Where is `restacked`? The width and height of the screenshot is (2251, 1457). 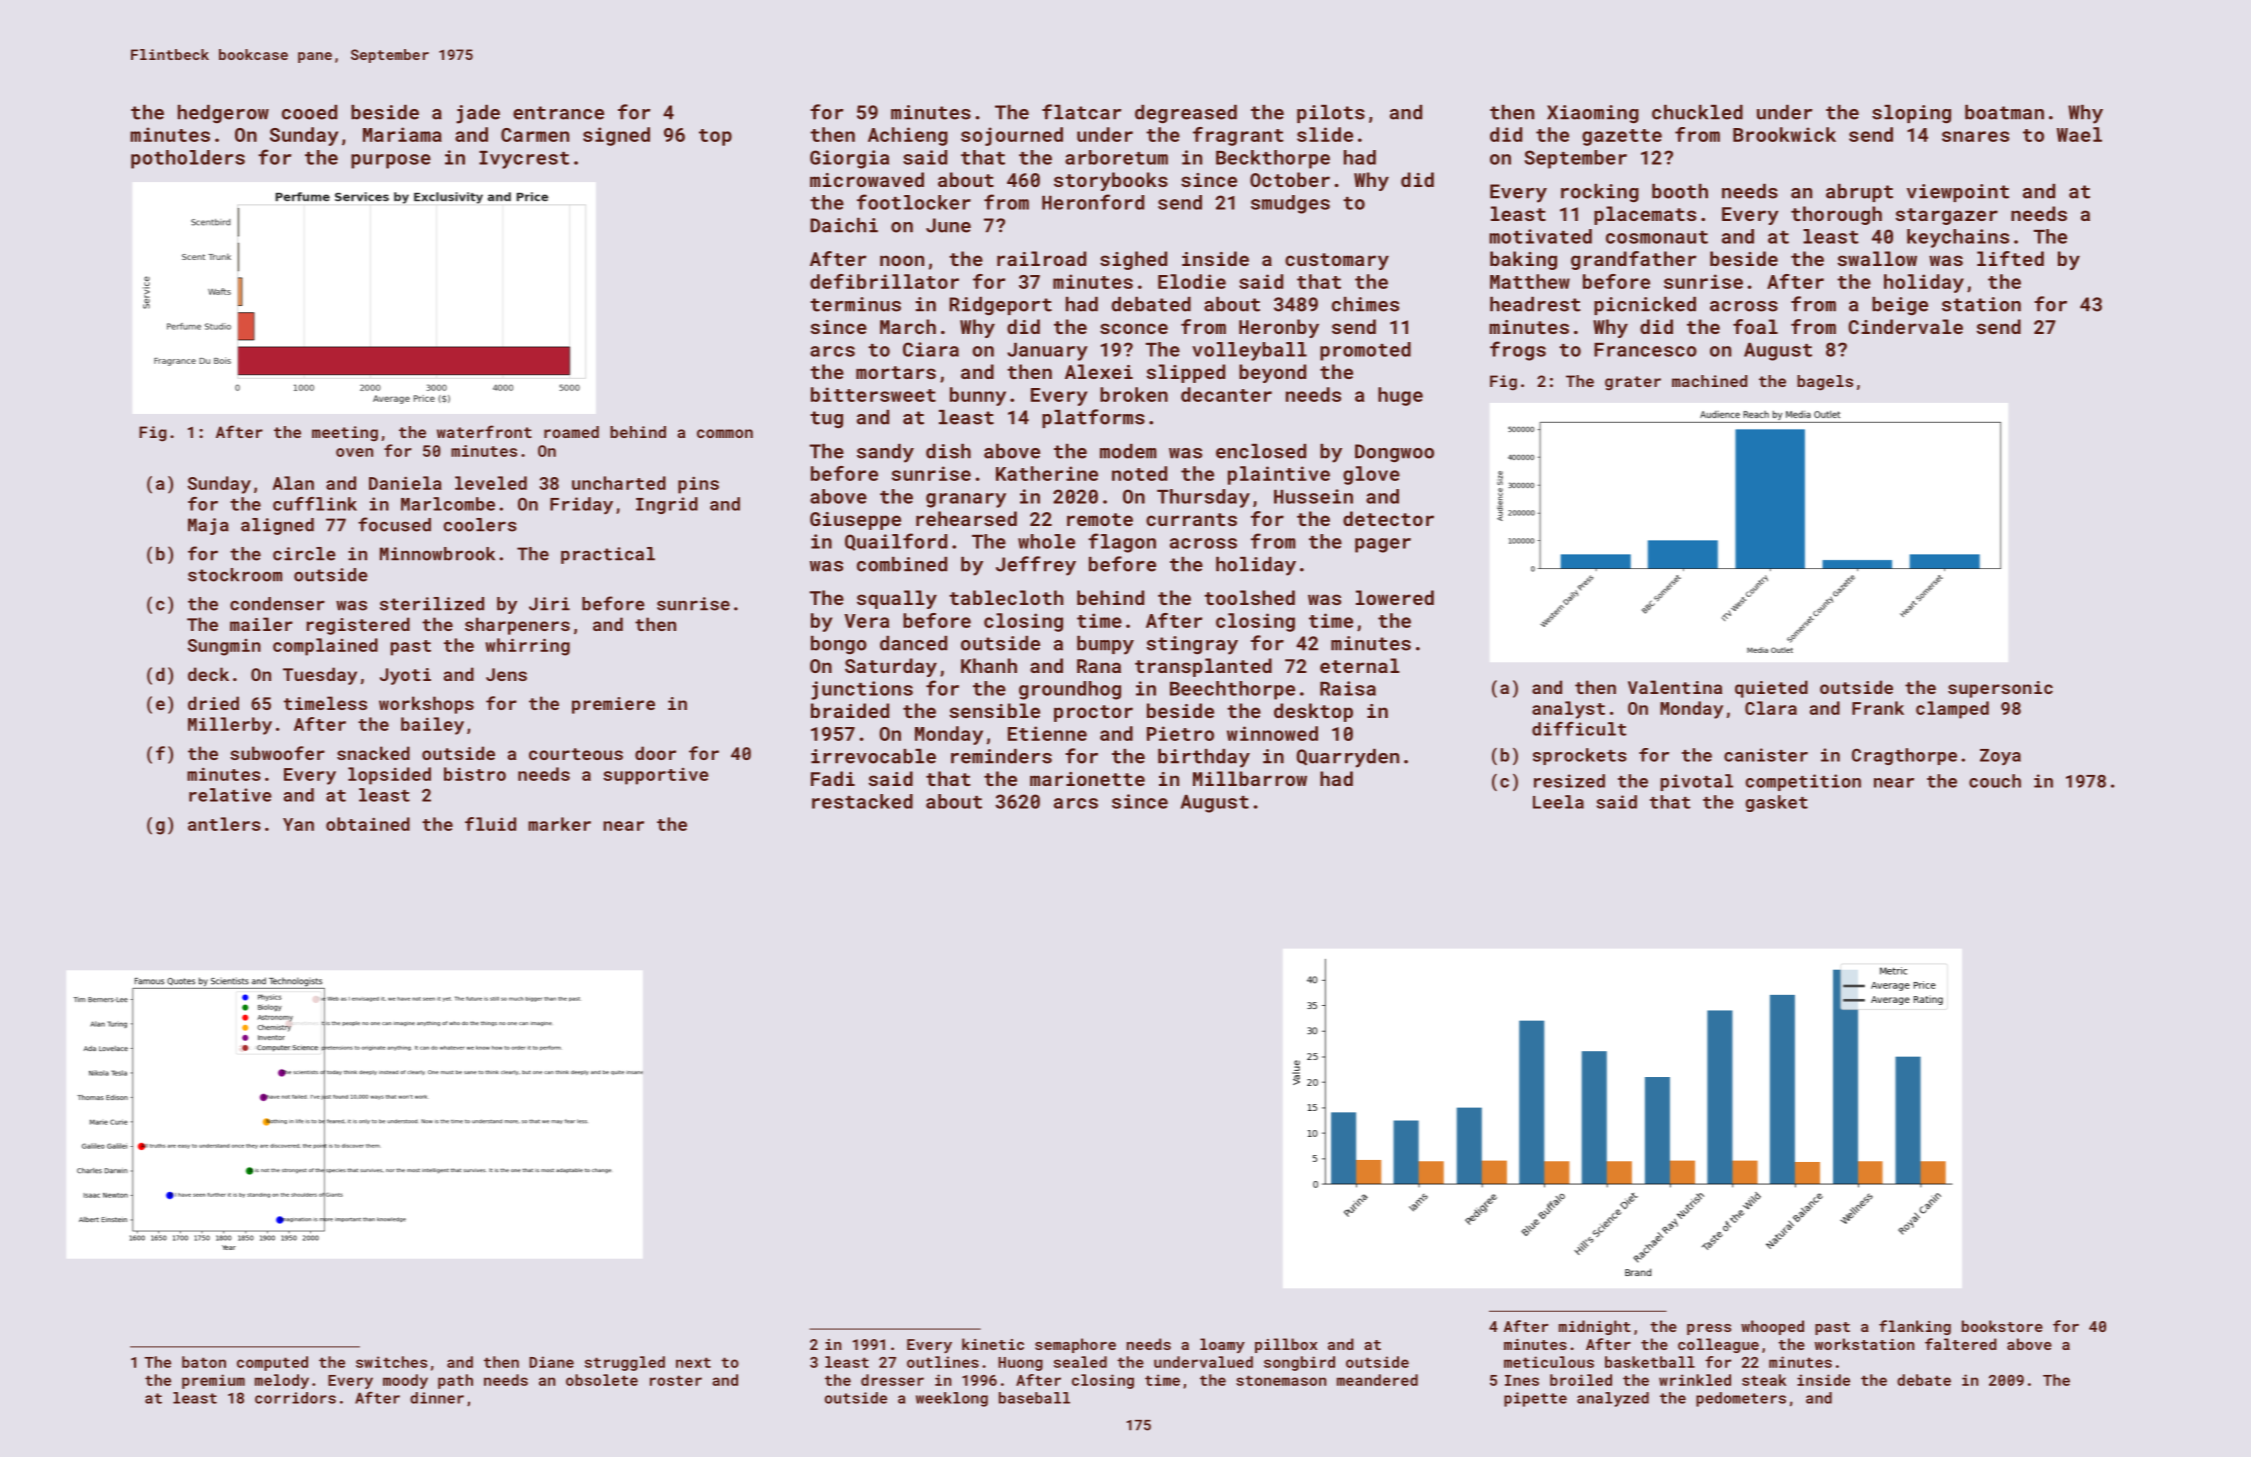
restacked is located at coordinates (862, 801).
